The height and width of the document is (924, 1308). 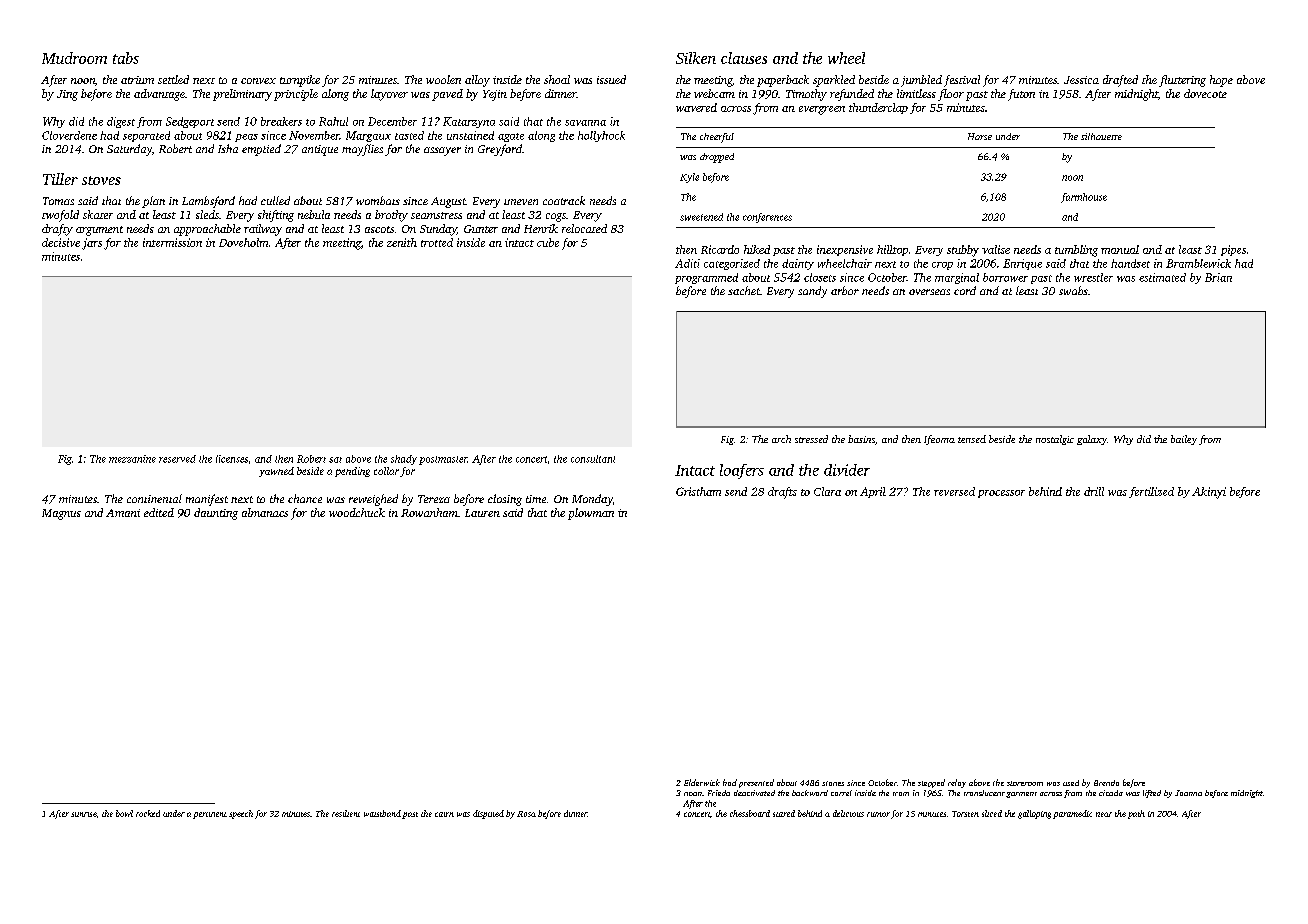 I want to click on rocked, so click(x=148, y=813).
